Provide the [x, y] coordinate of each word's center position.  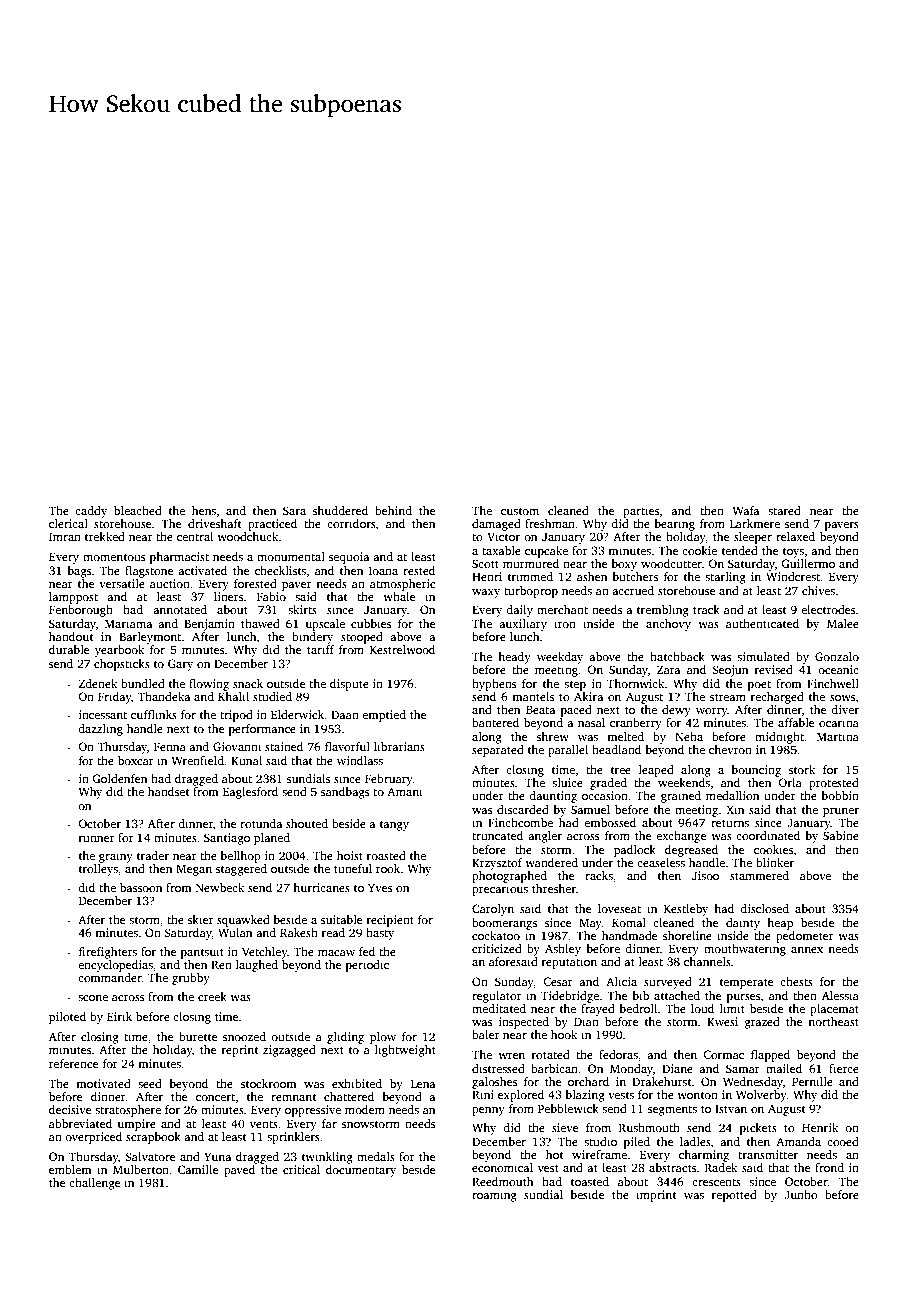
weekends [684, 782]
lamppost [73, 598]
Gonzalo [837, 656]
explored [521, 1096]
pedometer [805, 937]
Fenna [170, 747]
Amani [404, 791]
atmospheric [402, 585]
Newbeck [220, 887]
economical [502, 1167]
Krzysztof [497, 864]
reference [73, 1063]
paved [239, 1171]
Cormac [723, 1054]
